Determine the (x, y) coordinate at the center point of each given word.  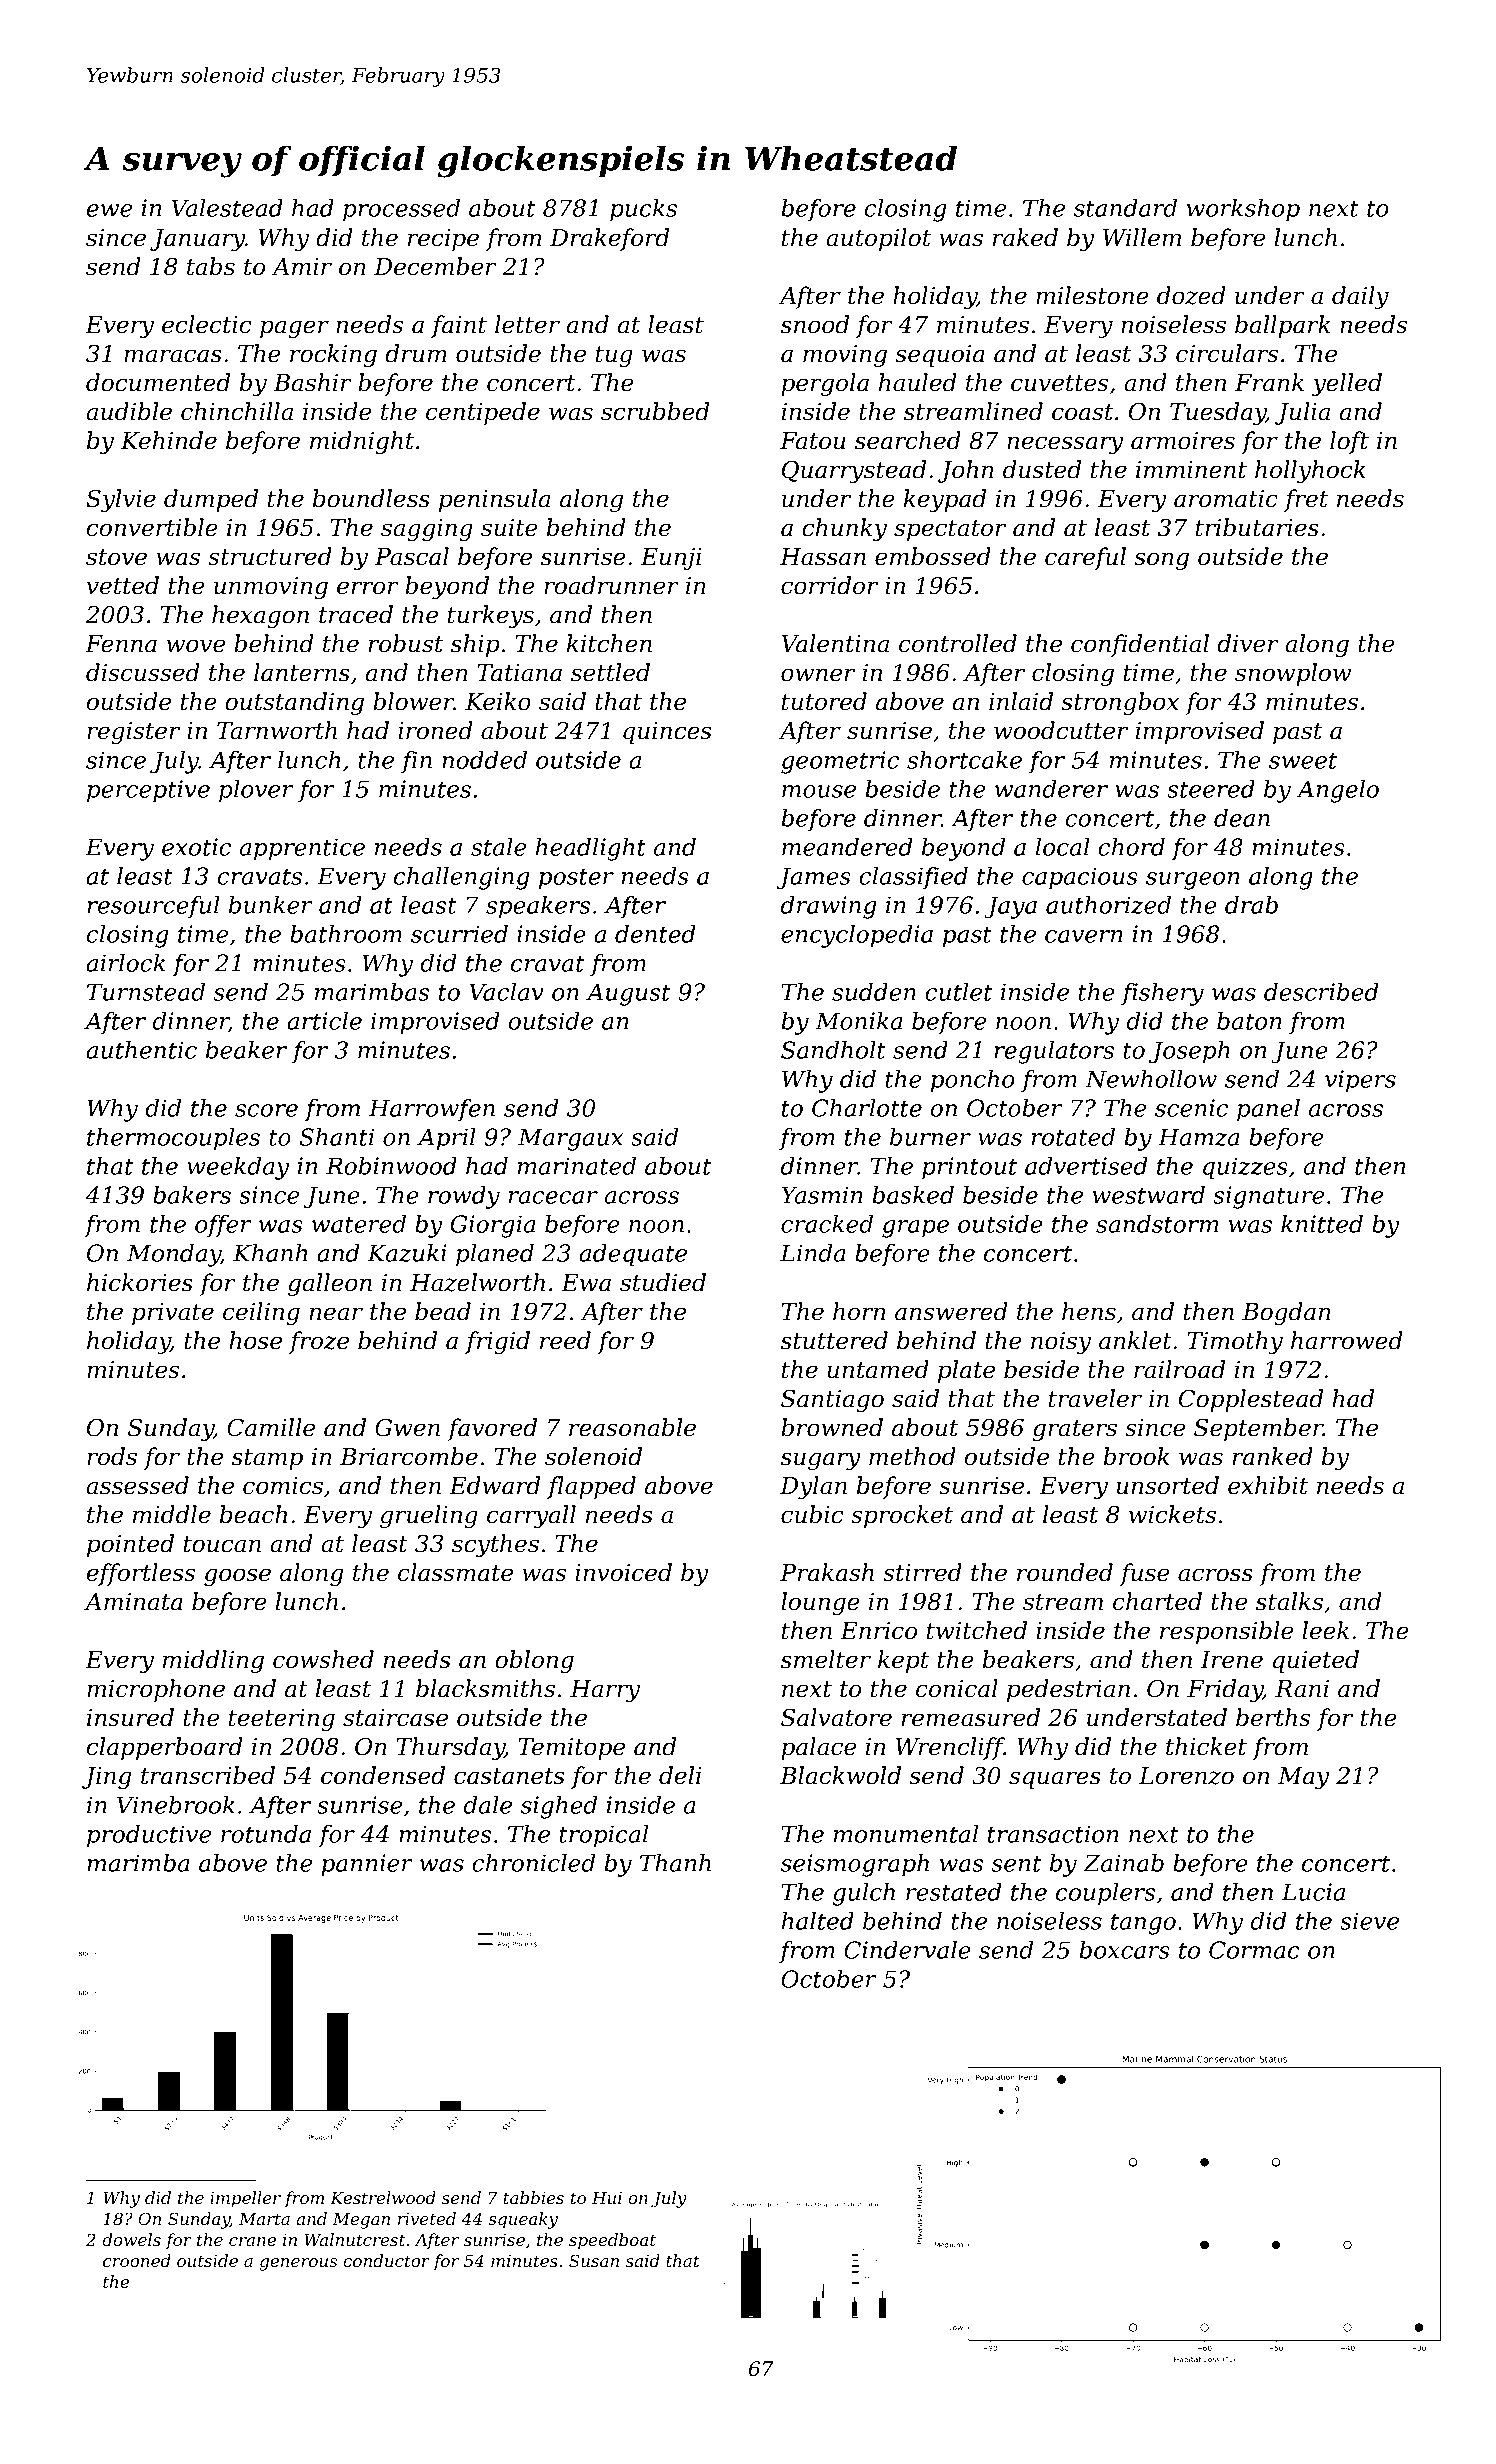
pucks (643, 210)
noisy (1061, 1343)
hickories (140, 1282)
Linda (813, 1253)
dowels (131, 2239)
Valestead (227, 208)
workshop (1243, 210)
